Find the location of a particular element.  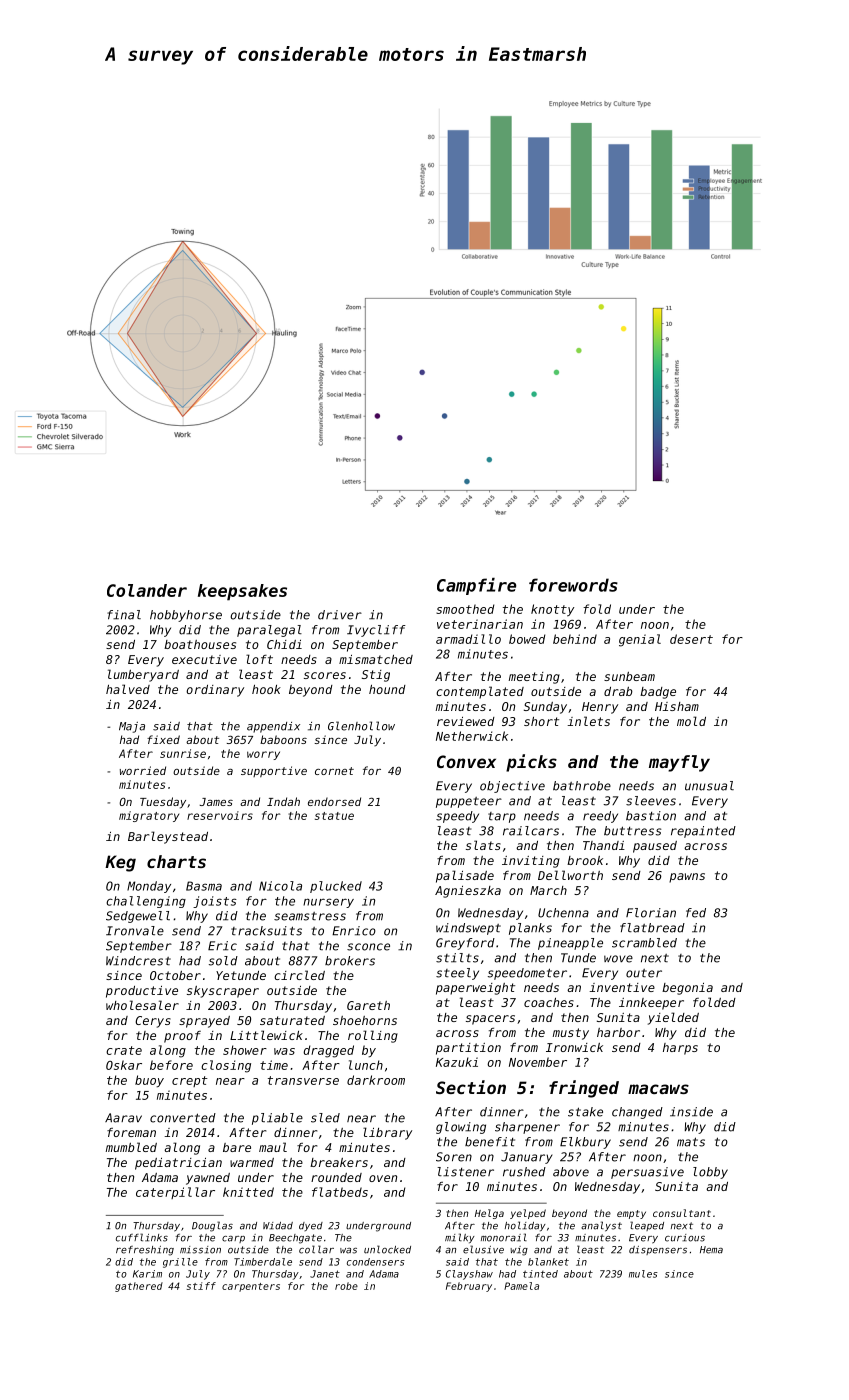

keepsakes is located at coordinates (242, 592).
